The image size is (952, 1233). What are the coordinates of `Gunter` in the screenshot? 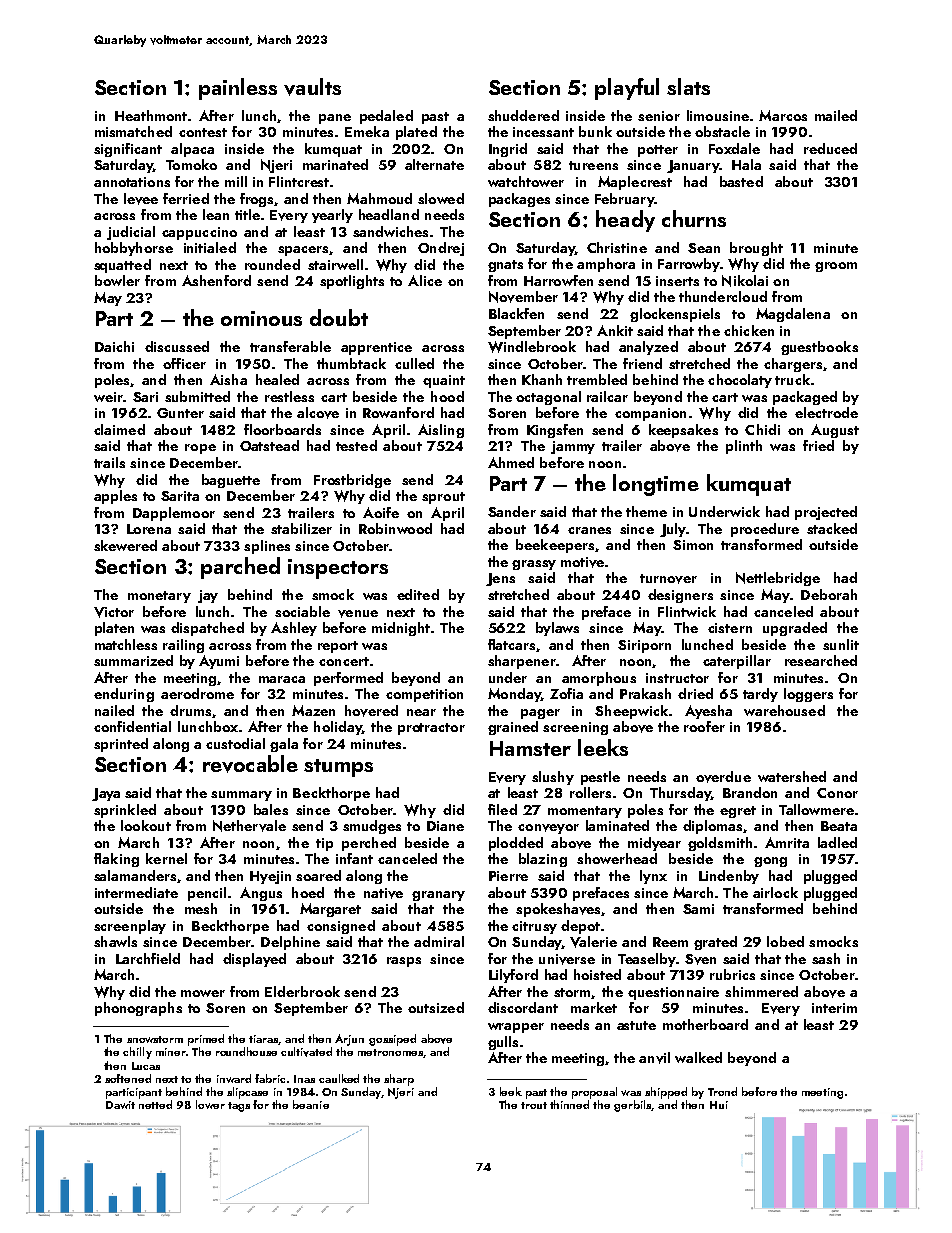 It's located at (180, 413).
